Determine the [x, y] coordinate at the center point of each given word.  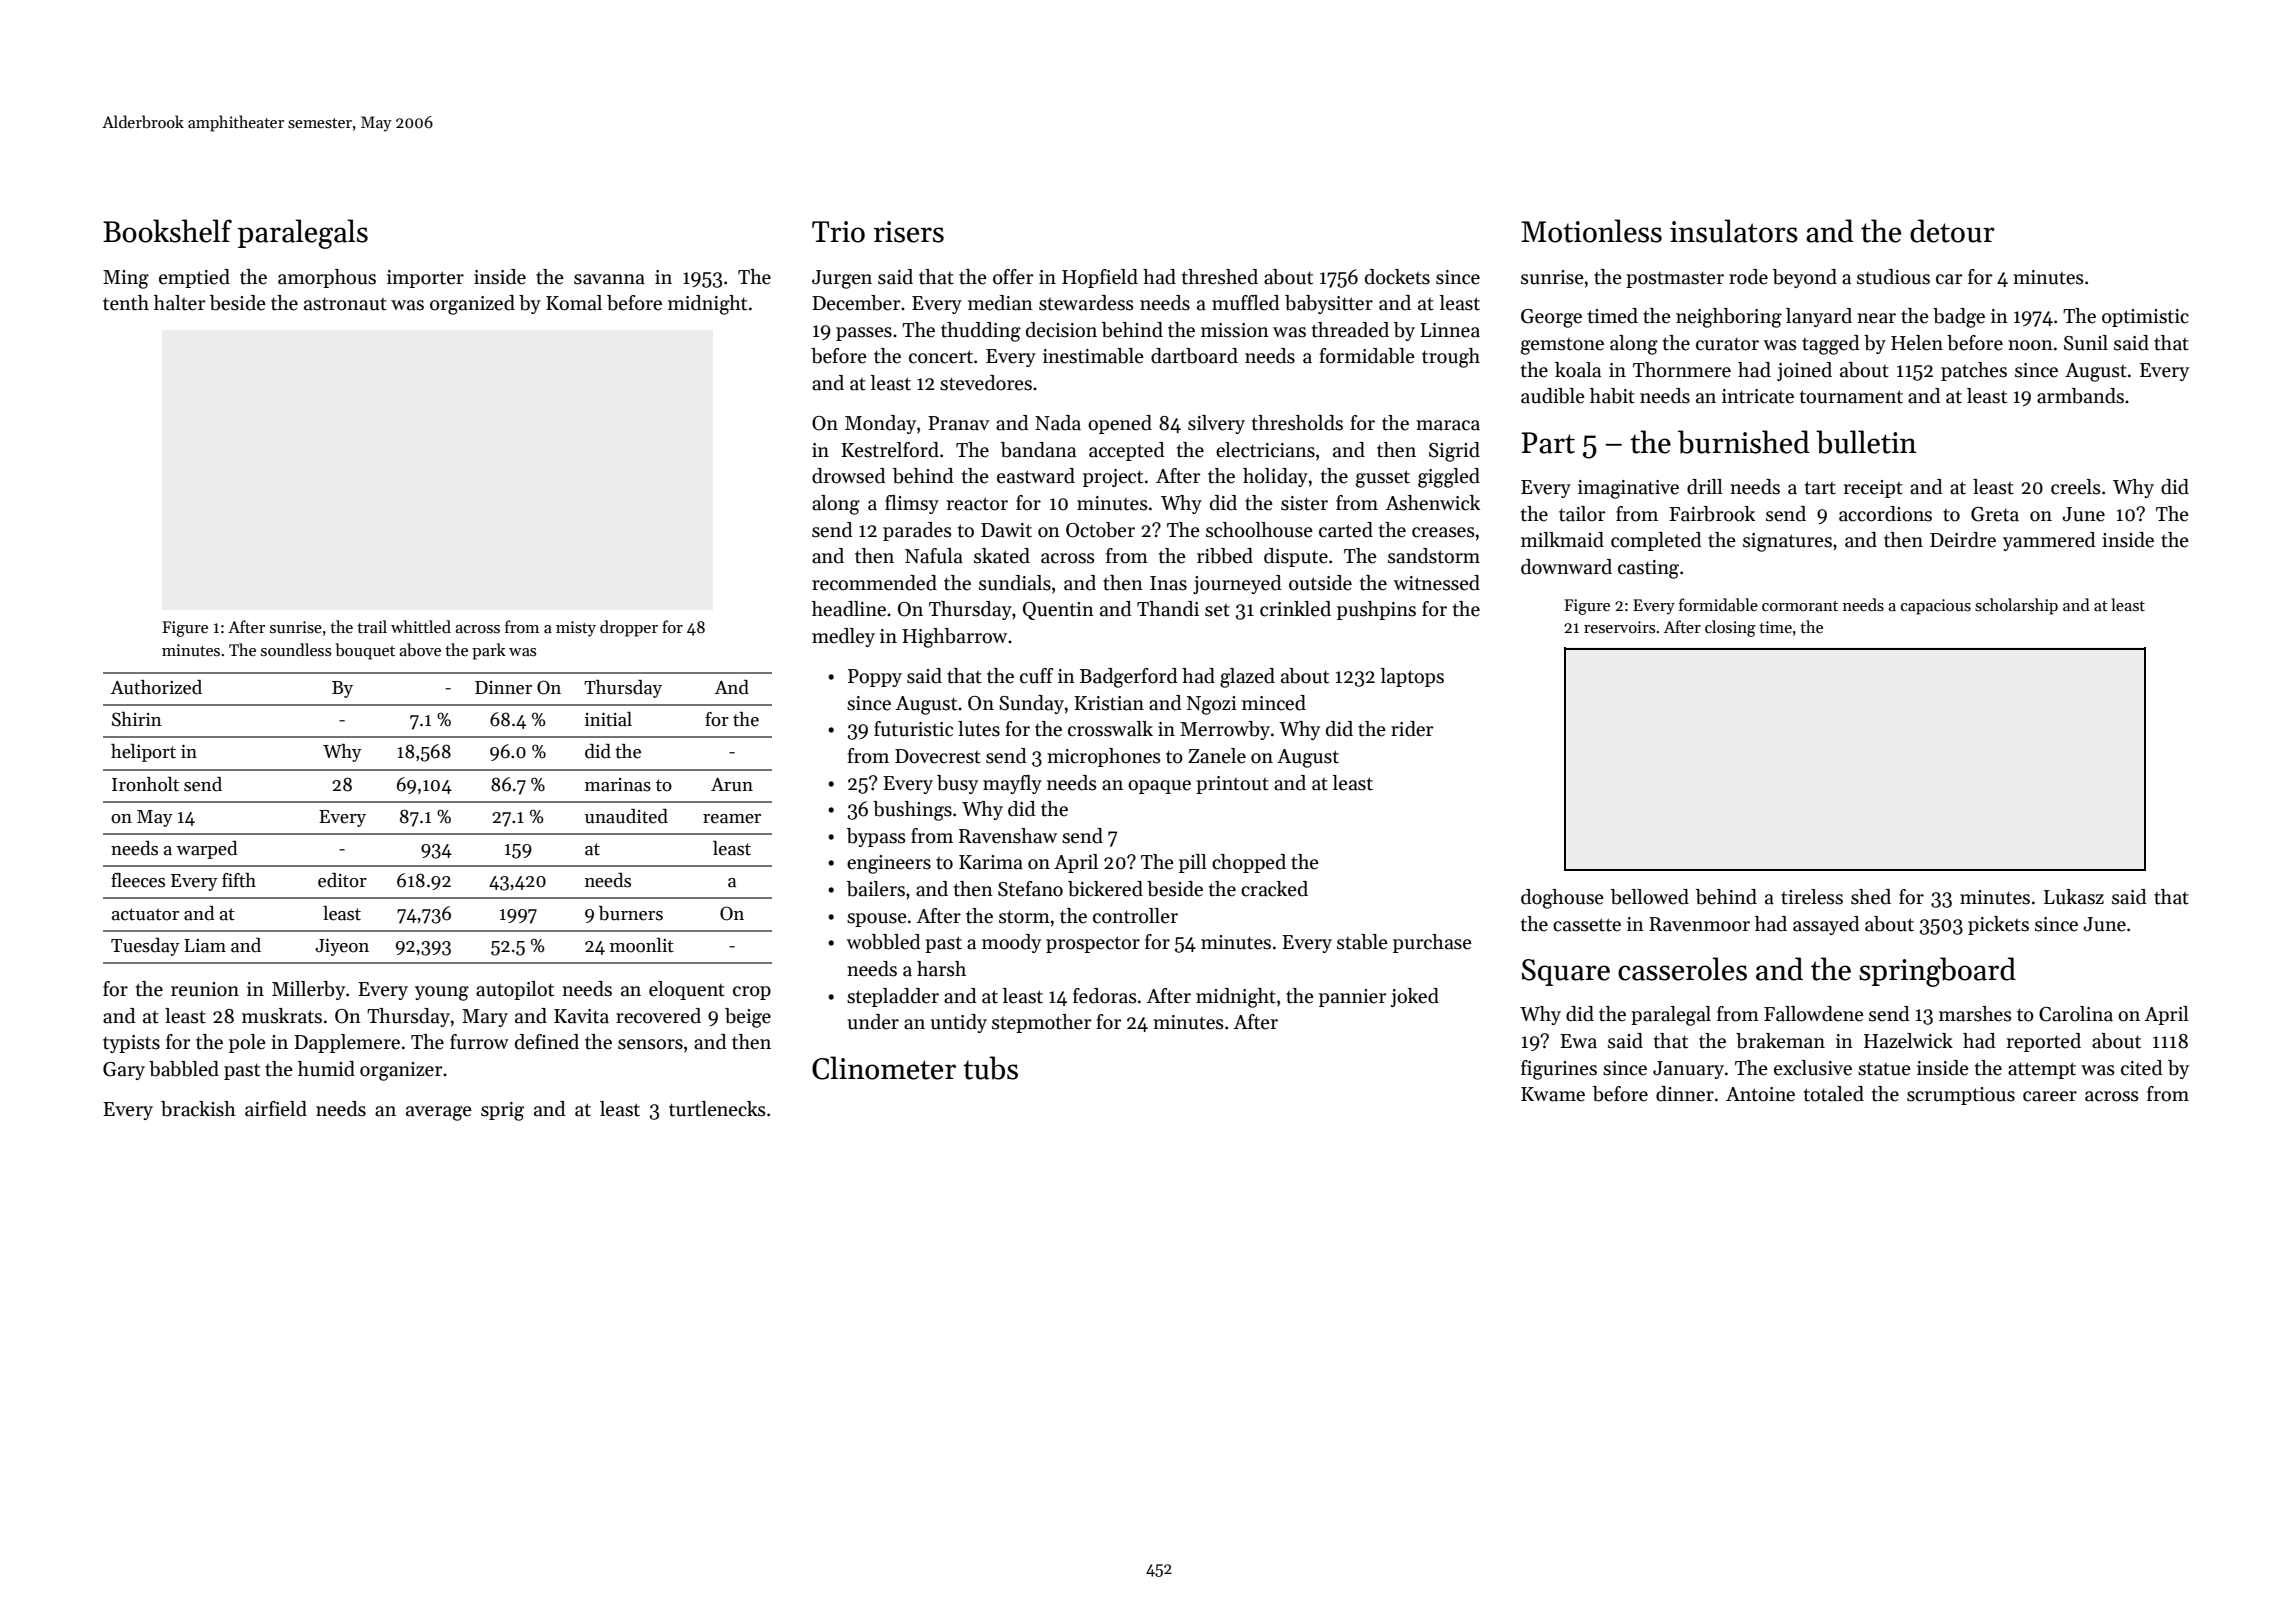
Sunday [1031, 704]
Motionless [1591, 231]
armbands [2080, 396]
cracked [1274, 889]
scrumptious [1961, 1096]
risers [909, 232]
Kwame [1553, 1094]
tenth [126, 303]
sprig [502, 1111]
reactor [977, 504]
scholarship [2016, 606]
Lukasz [2074, 897]
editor [342, 880]
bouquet [365, 651]
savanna [609, 279]
